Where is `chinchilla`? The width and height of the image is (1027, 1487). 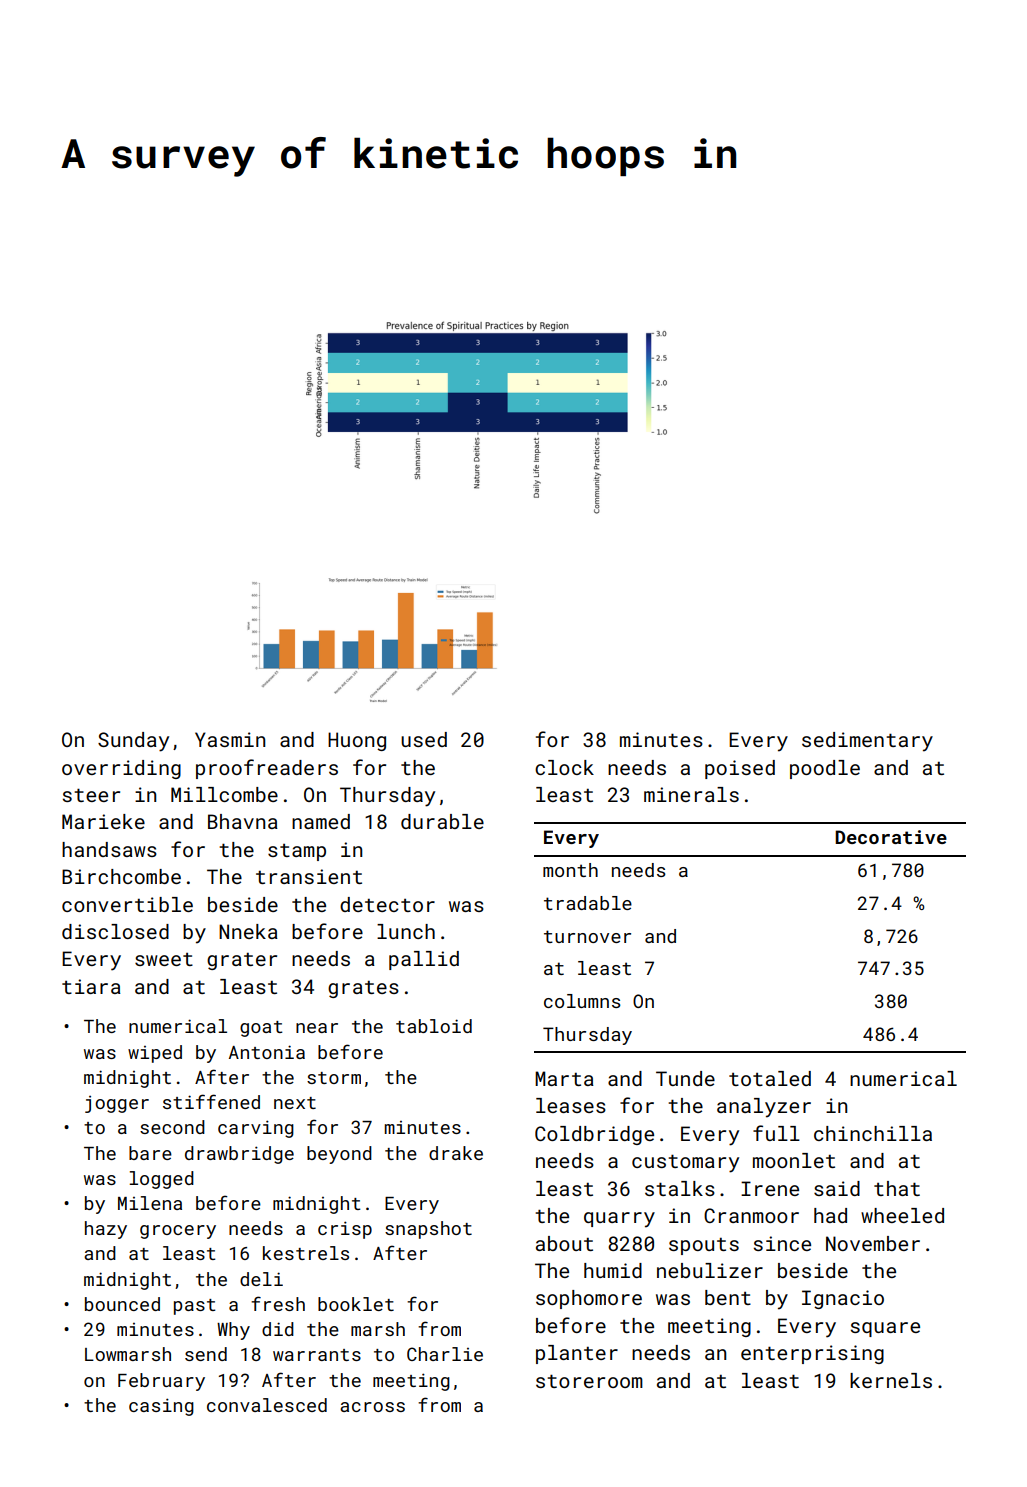 chinchilla is located at coordinates (873, 1133).
